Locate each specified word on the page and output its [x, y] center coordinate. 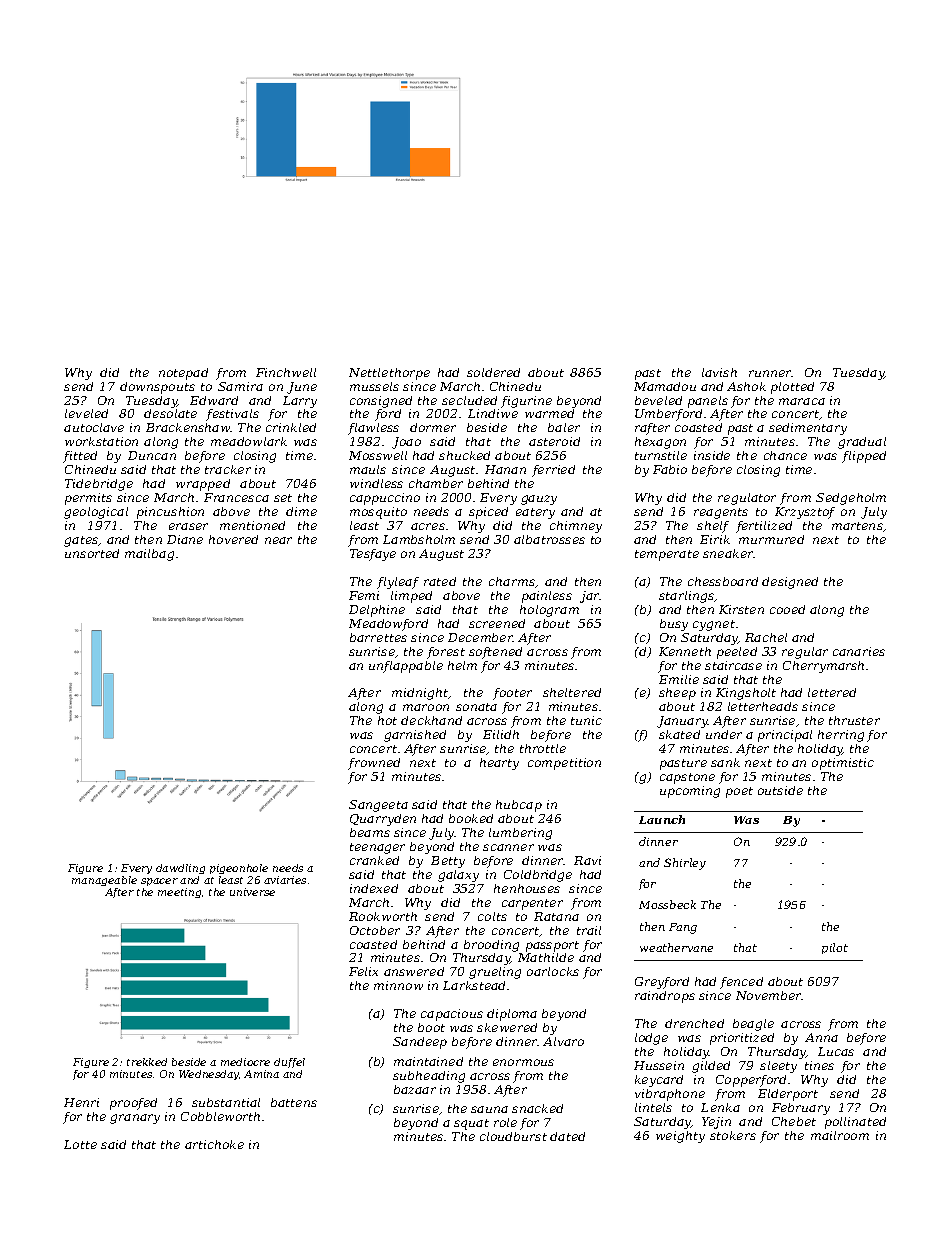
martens [857, 526]
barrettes [378, 637]
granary [135, 1119]
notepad [183, 374]
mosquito [378, 513]
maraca [802, 401]
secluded [469, 400]
